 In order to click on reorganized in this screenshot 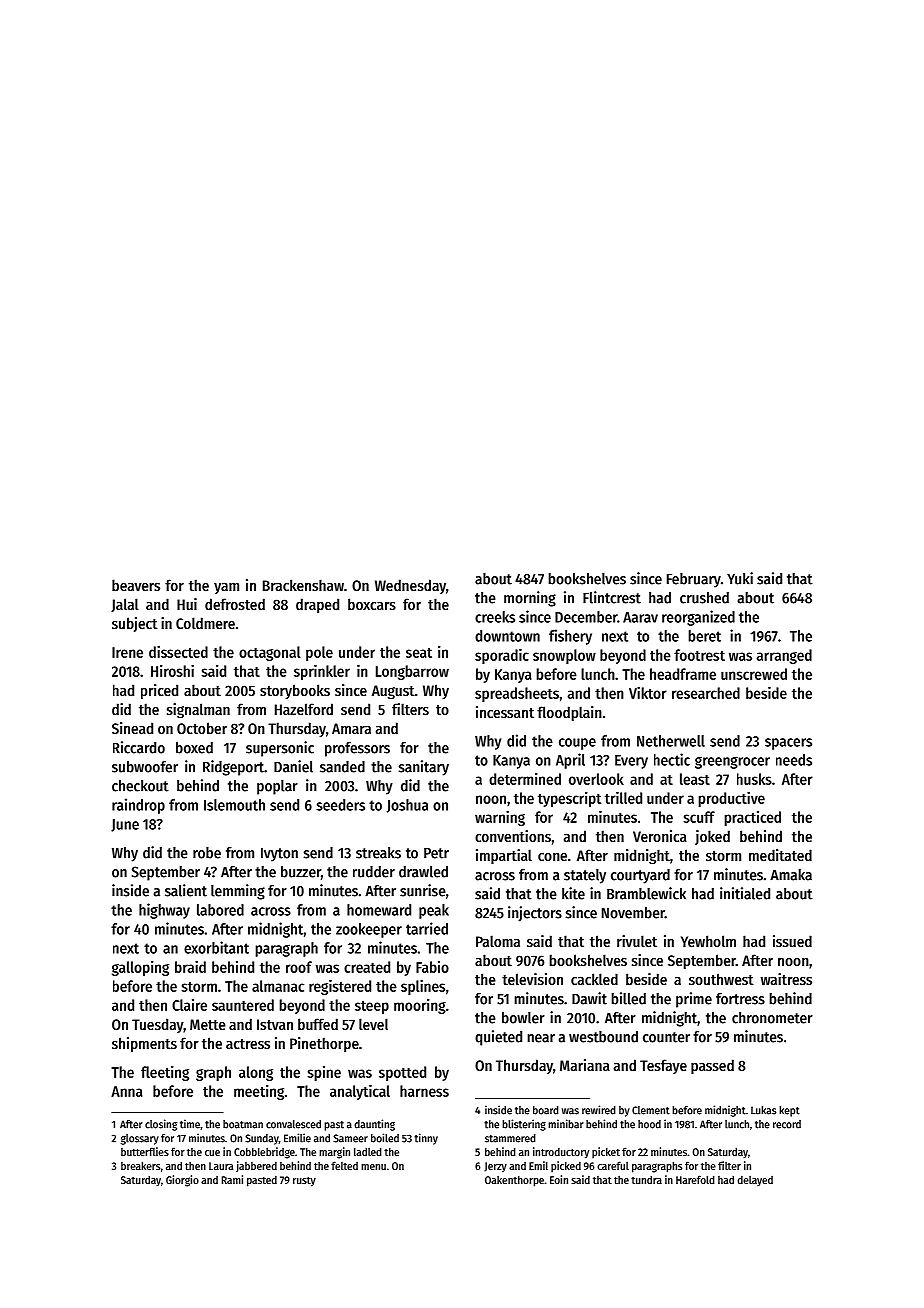, I will do `click(698, 618)`.
